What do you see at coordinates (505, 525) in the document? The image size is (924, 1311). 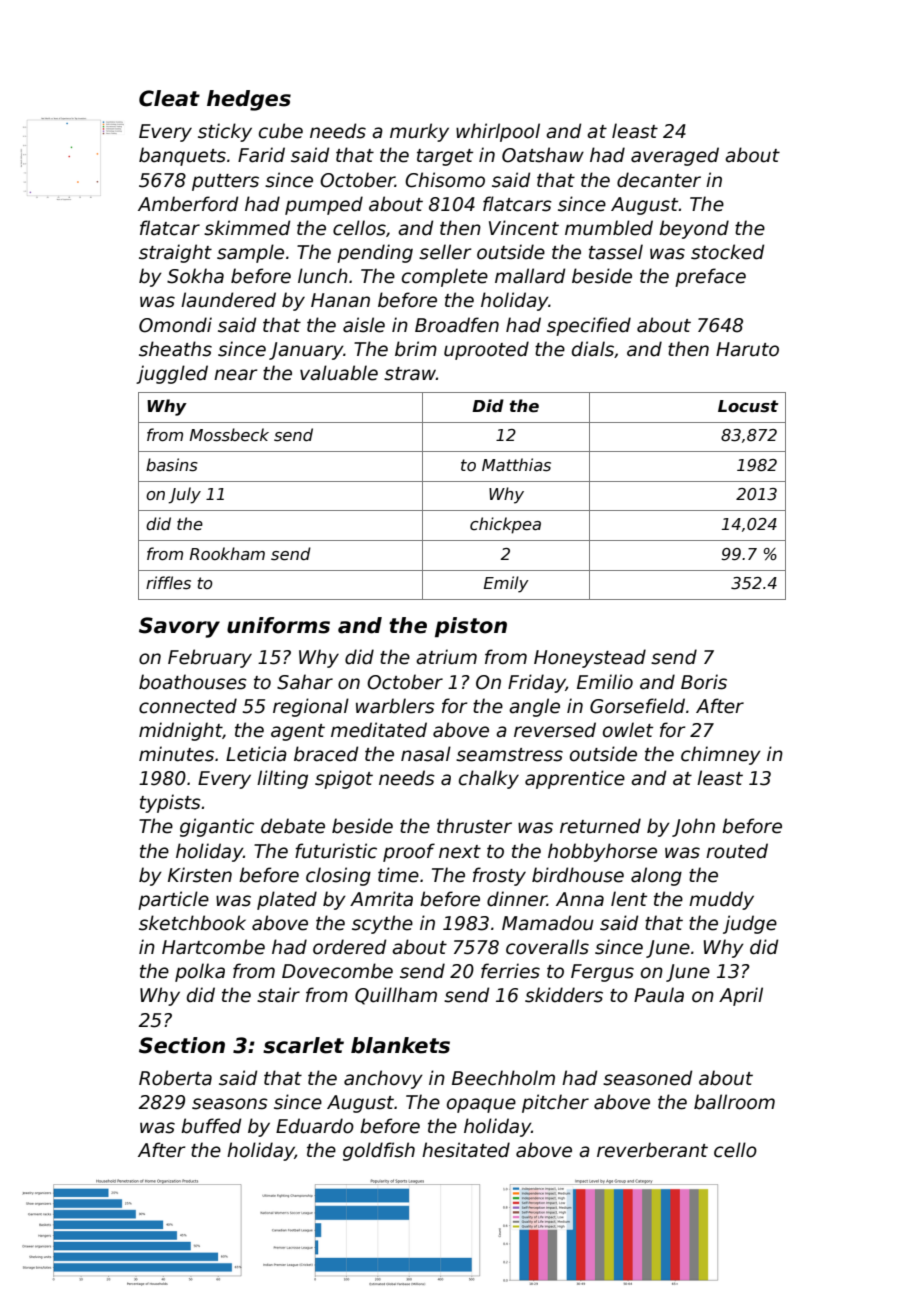 I see `chickpea` at bounding box center [505, 525].
